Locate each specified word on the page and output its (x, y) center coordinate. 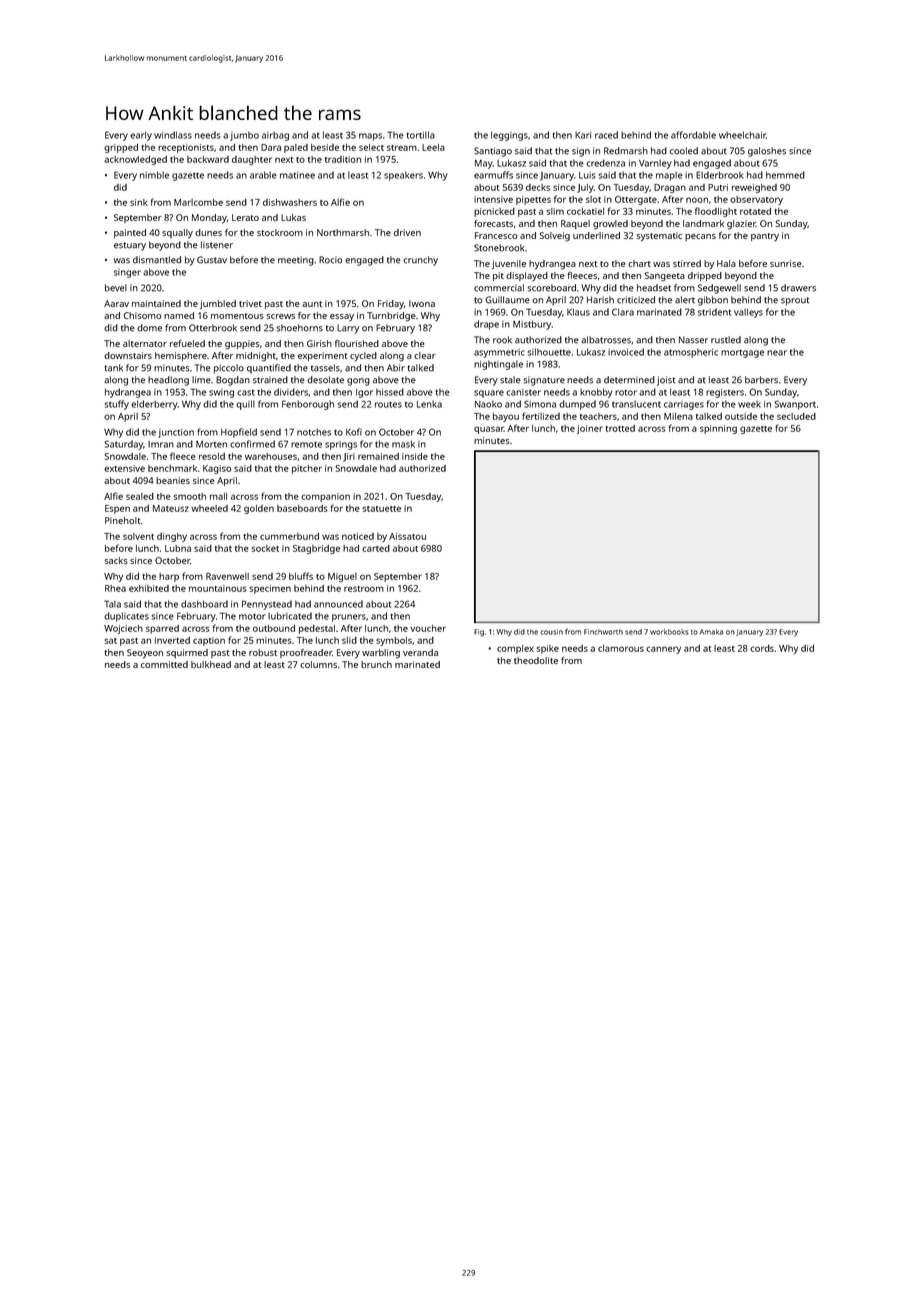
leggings (509, 136)
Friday (391, 304)
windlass (173, 135)
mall (218, 496)
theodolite (536, 660)
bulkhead (211, 664)
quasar (489, 430)
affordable (693, 135)
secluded (796, 416)
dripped (705, 276)
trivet (250, 303)
